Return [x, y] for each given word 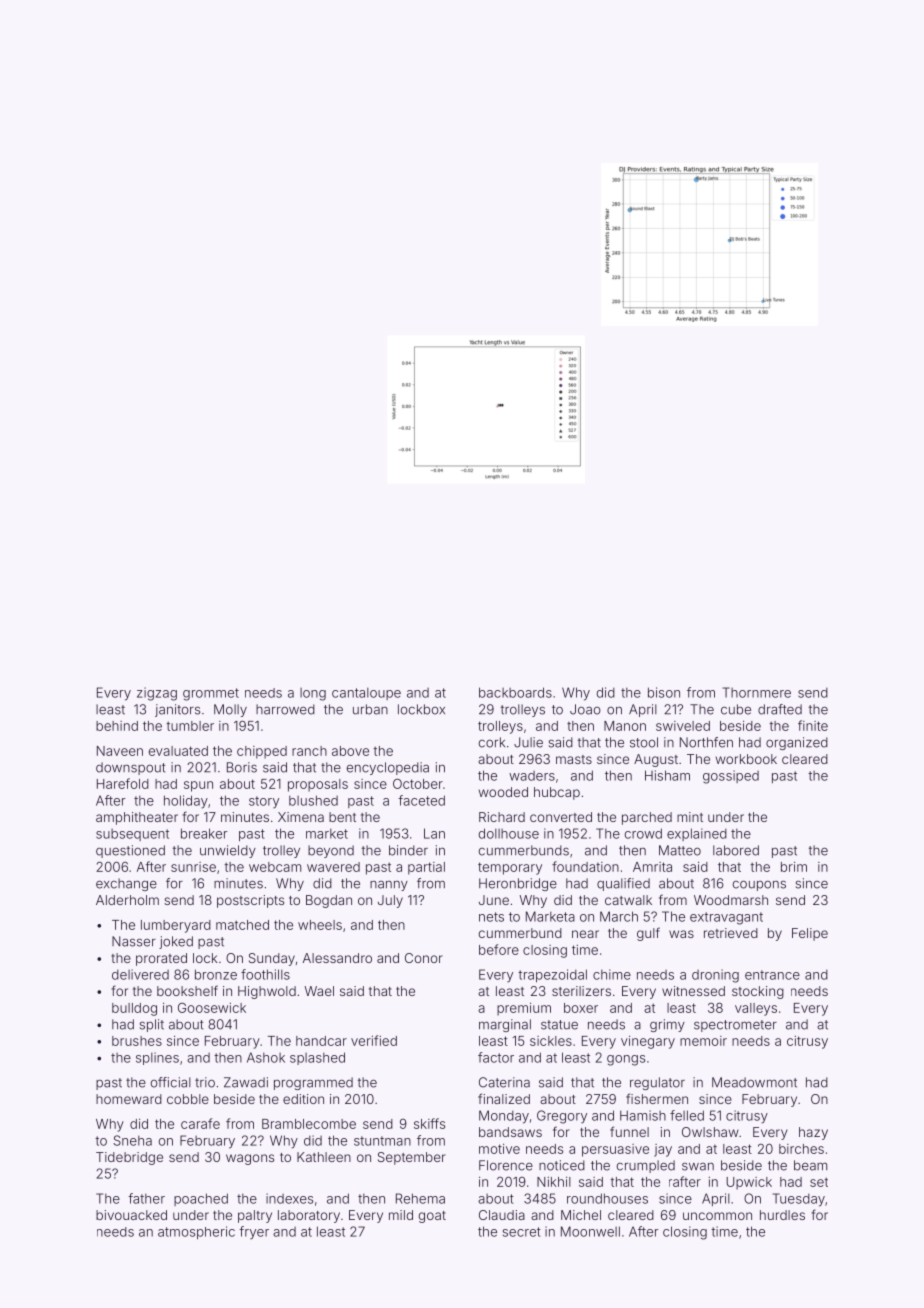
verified [374, 1040]
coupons [759, 886]
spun [198, 786]
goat [432, 1217]
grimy [667, 1025]
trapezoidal [552, 975]
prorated [161, 959]
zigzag [157, 694]
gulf [648, 934]
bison [664, 692]
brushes [137, 1041]
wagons [250, 1159]
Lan [434, 833]
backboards [515, 692]
